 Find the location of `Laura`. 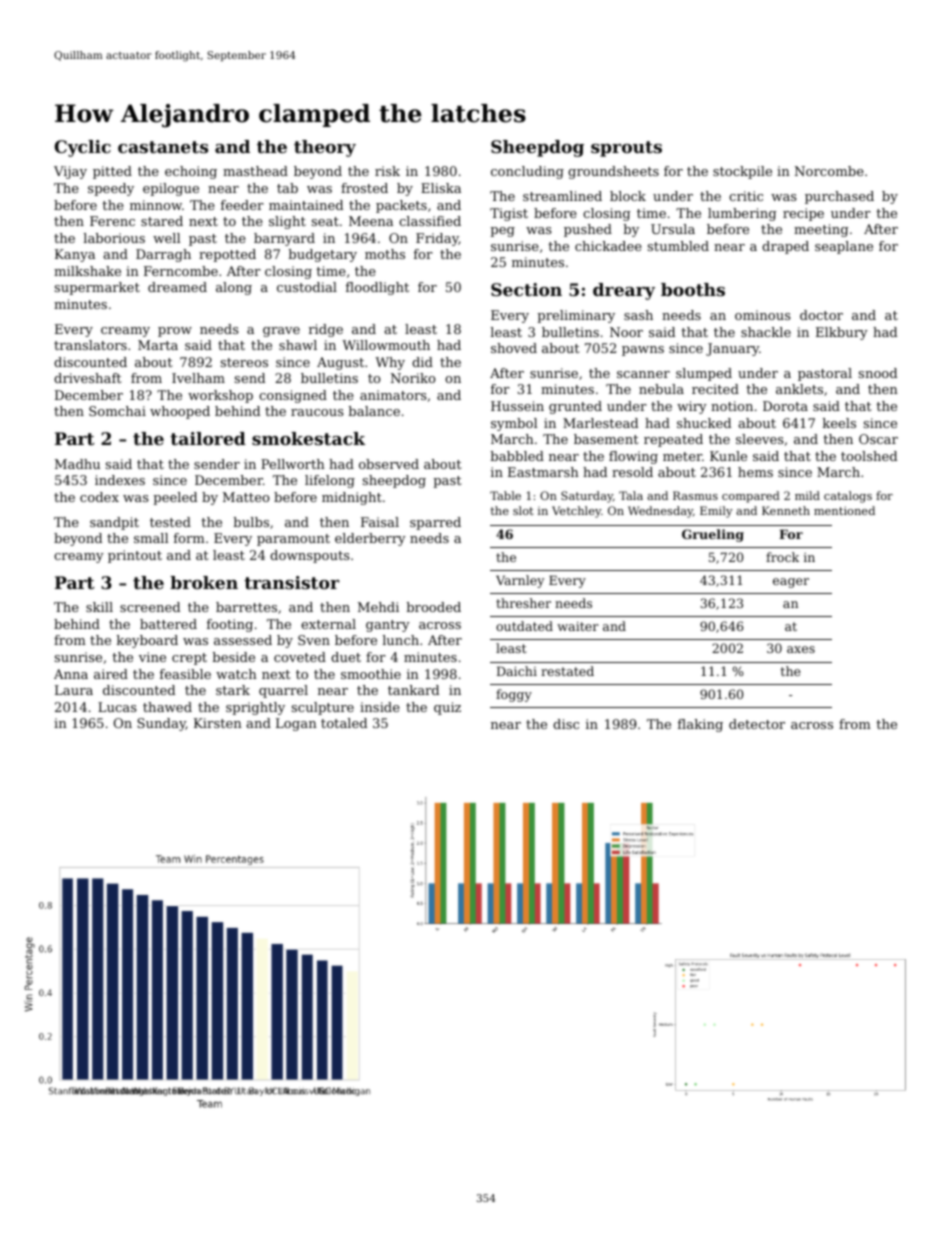

Laura is located at coordinates (74, 690).
